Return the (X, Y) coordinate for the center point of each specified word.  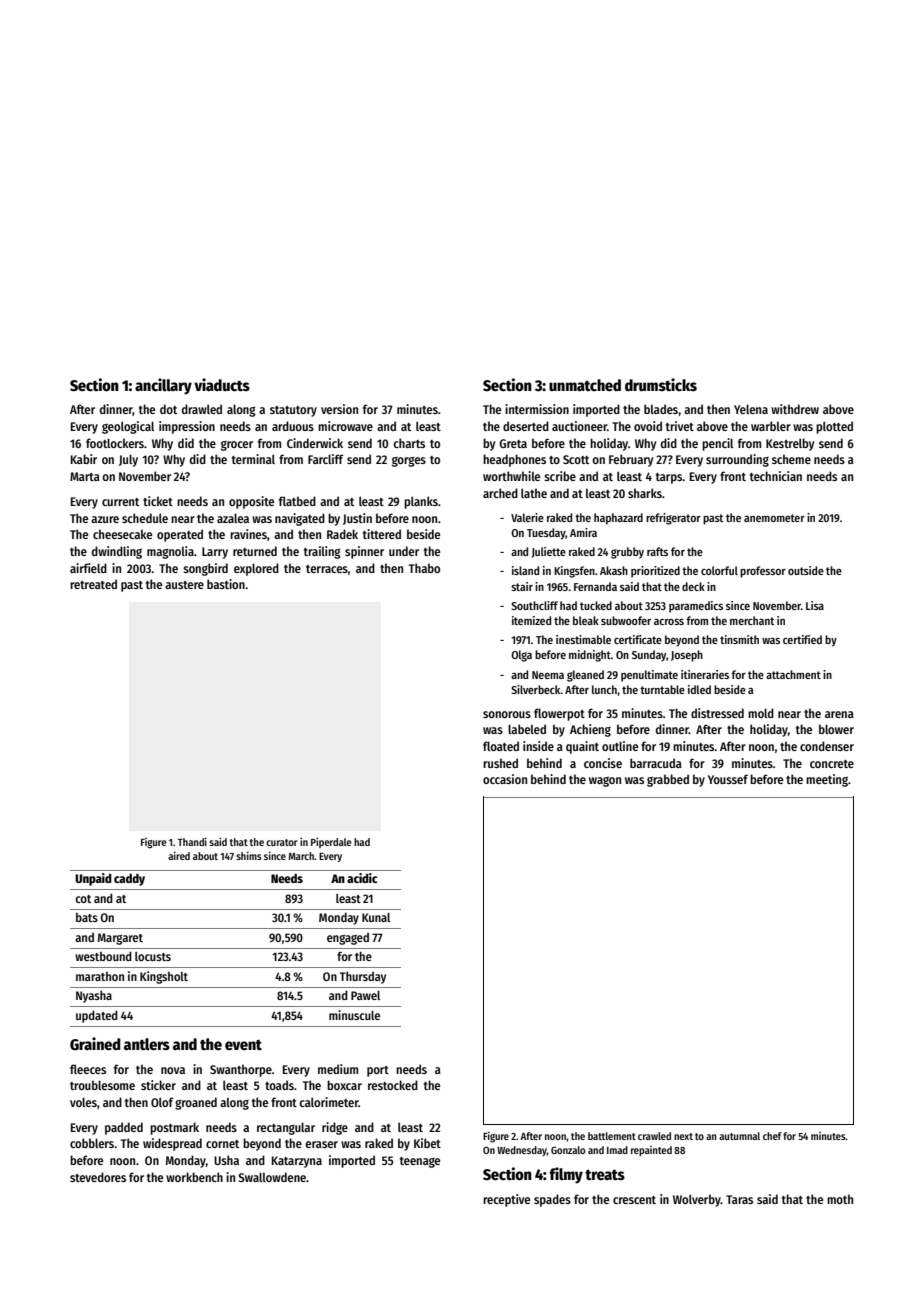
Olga (521, 656)
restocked (393, 1085)
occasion (505, 779)
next (683, 1136)
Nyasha (94, 997)
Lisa (815, 605)
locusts (153, 956)
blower (836, 729)
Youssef (728, 779)
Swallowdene (272, 1177)
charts (409, 443)
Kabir (84, 459)
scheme (791, 459)
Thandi (192, 842)
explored (256, 569)
